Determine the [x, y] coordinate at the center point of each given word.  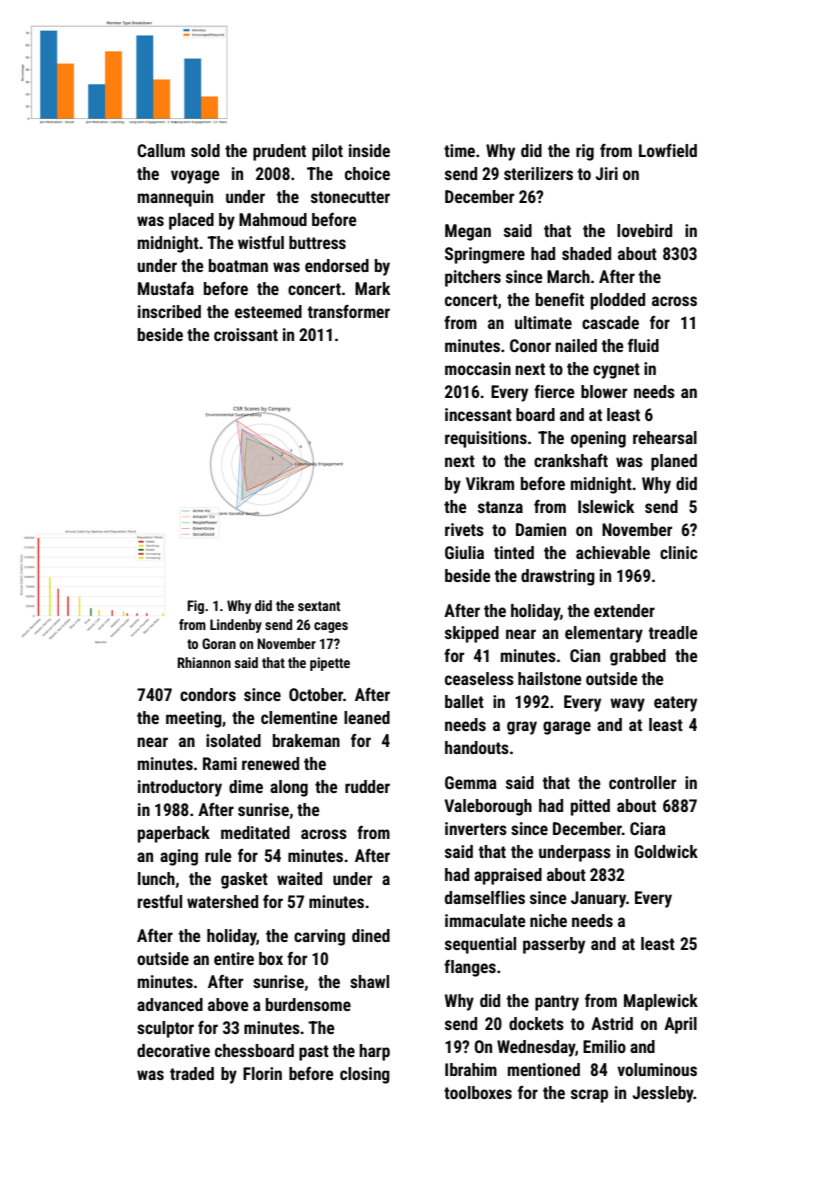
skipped [472, 634]
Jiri [606, 173]
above [228, 1004]
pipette [330, 664]
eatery [675, 704]
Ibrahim [471, 1069]
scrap [589, 1096]
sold [205, 150]
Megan [468, 232]
